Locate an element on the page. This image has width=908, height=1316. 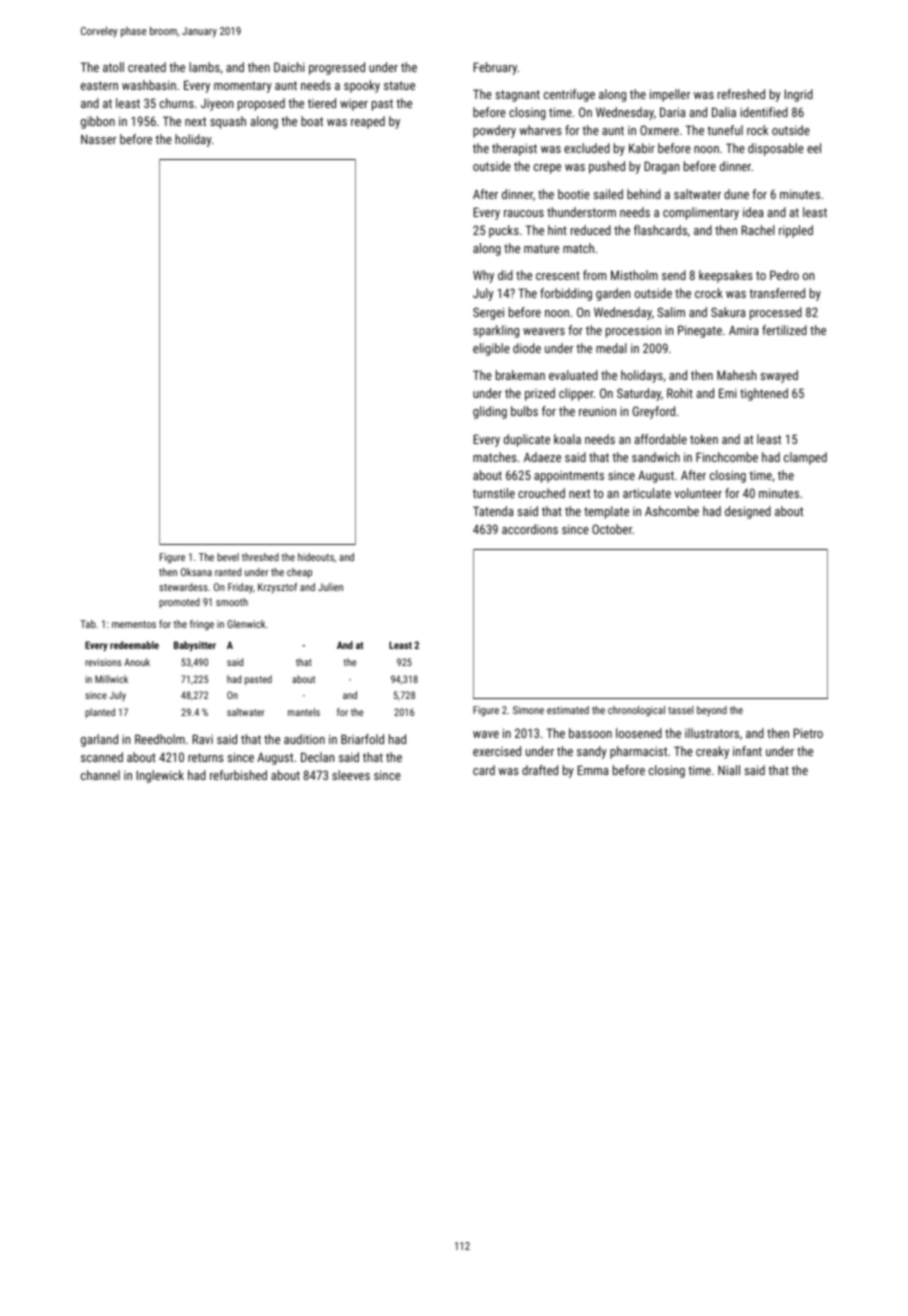
duplicate is located at coordinates (527, 440).
